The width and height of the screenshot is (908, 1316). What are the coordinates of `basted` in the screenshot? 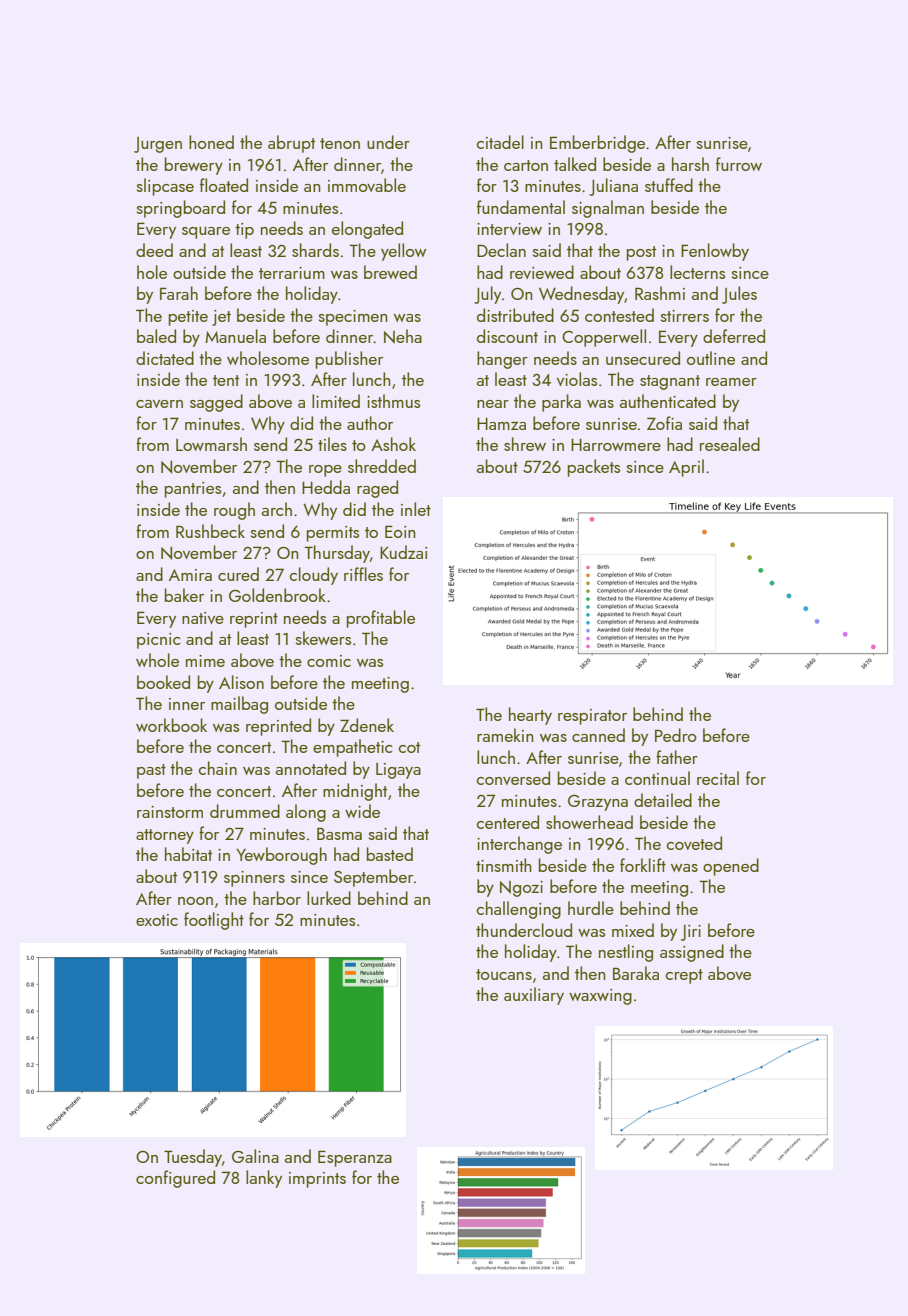 It's located at (390, 854).
